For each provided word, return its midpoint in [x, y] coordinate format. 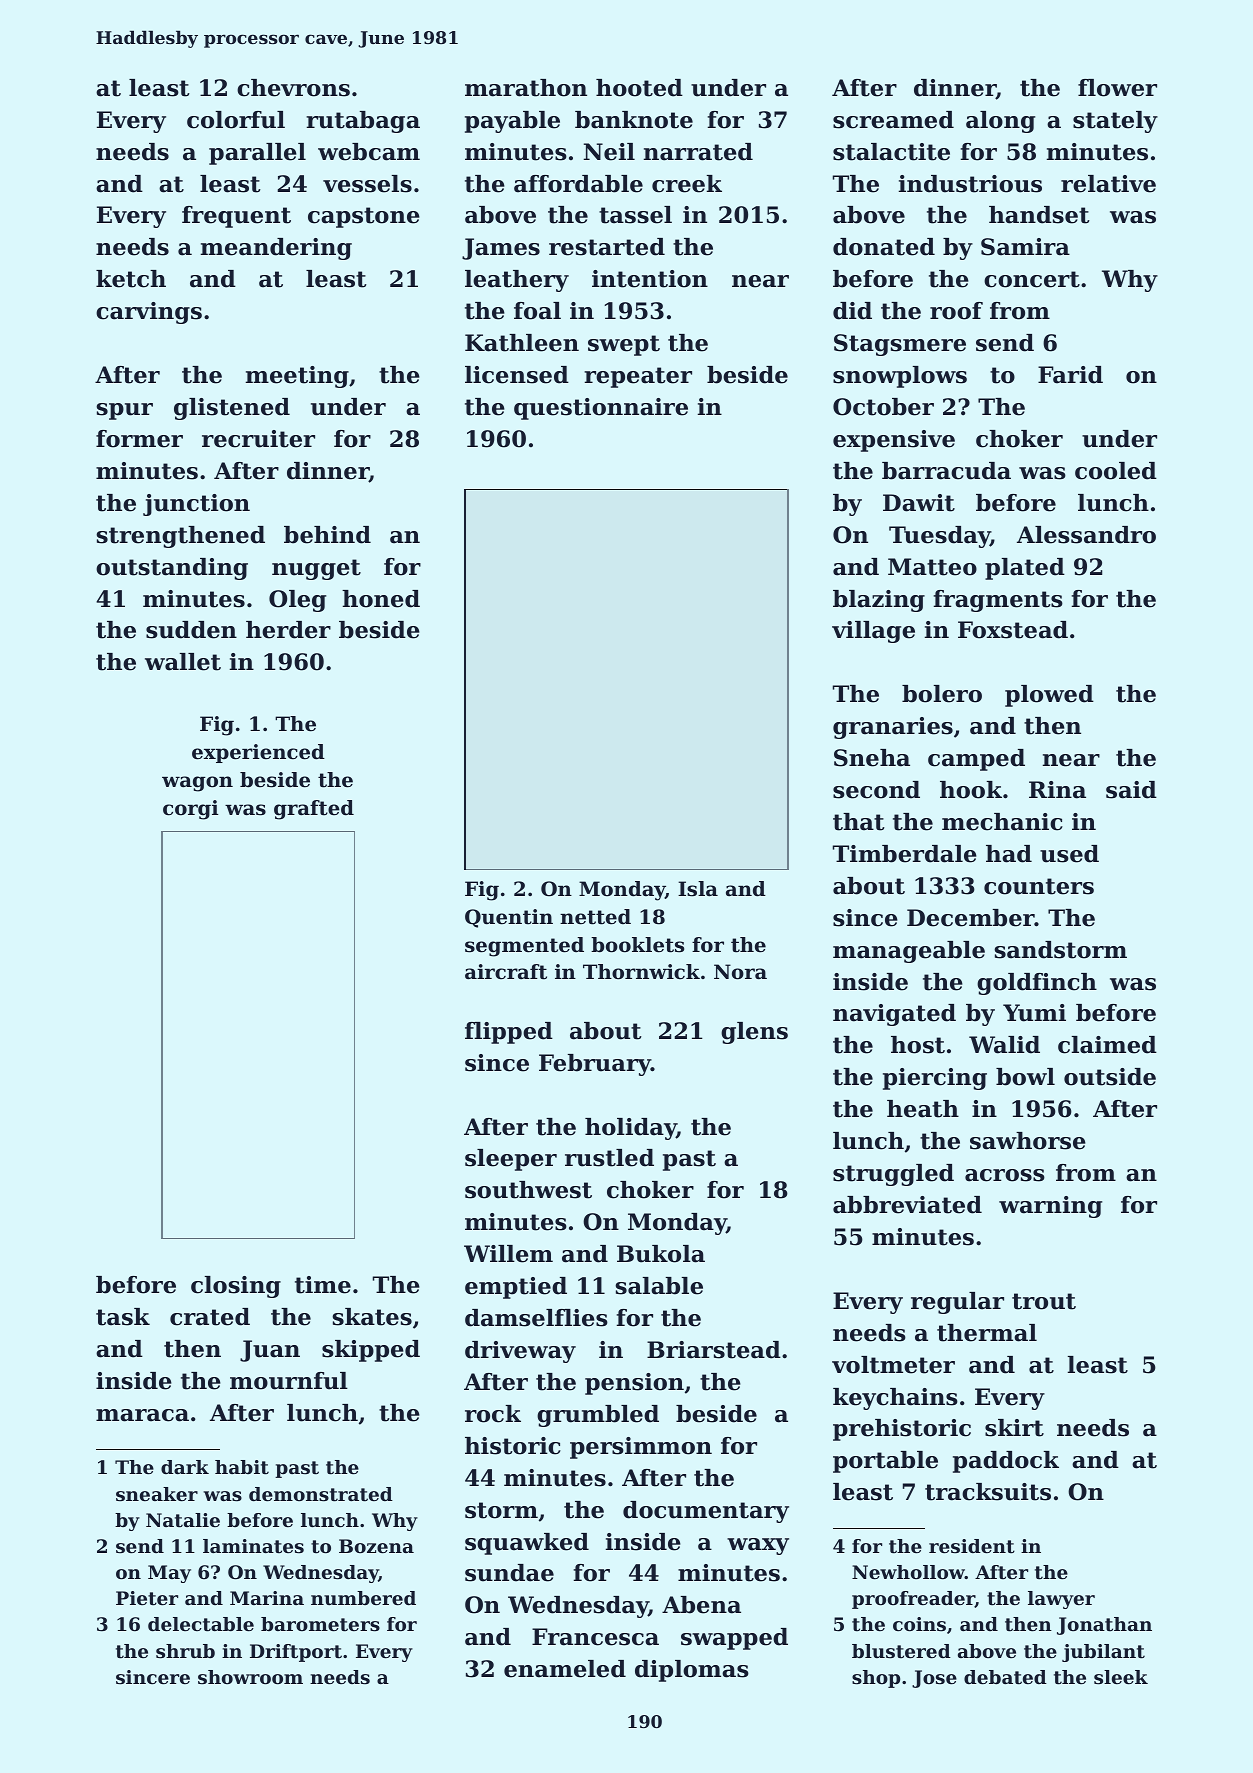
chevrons [293, 88]
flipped [509, 1033]
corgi [190, 810]
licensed [517, 375]
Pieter [147, 1598]
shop [876, 1679]
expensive [894, 441]
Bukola [661, 1254]
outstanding [172, 569]
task [123, 1317]
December [971, 918]
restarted [607, 247]
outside [1110, 1077]
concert [1032, 279]
